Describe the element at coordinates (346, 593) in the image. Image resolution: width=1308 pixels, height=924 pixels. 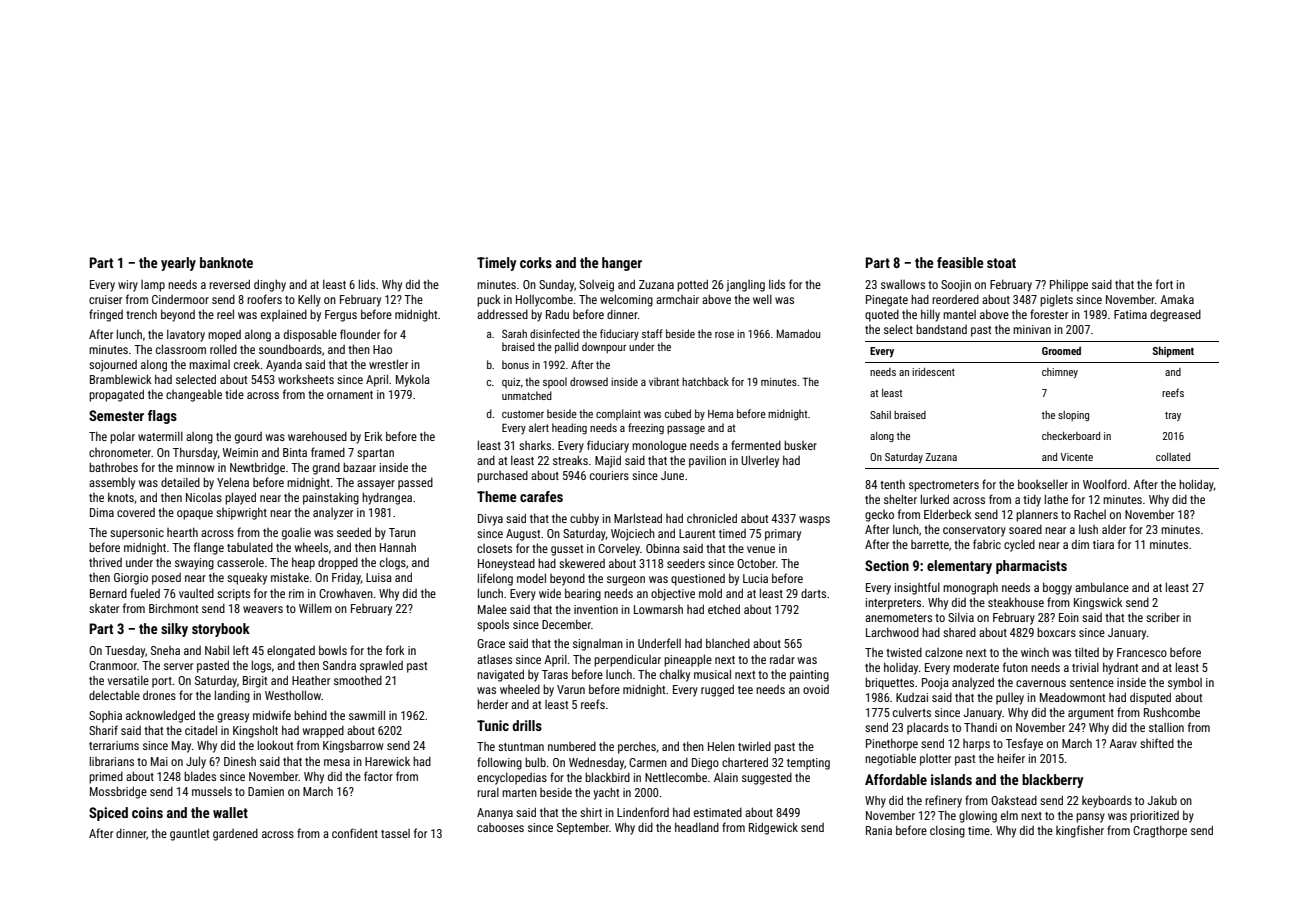
I see `Crowhaven` at that location.
